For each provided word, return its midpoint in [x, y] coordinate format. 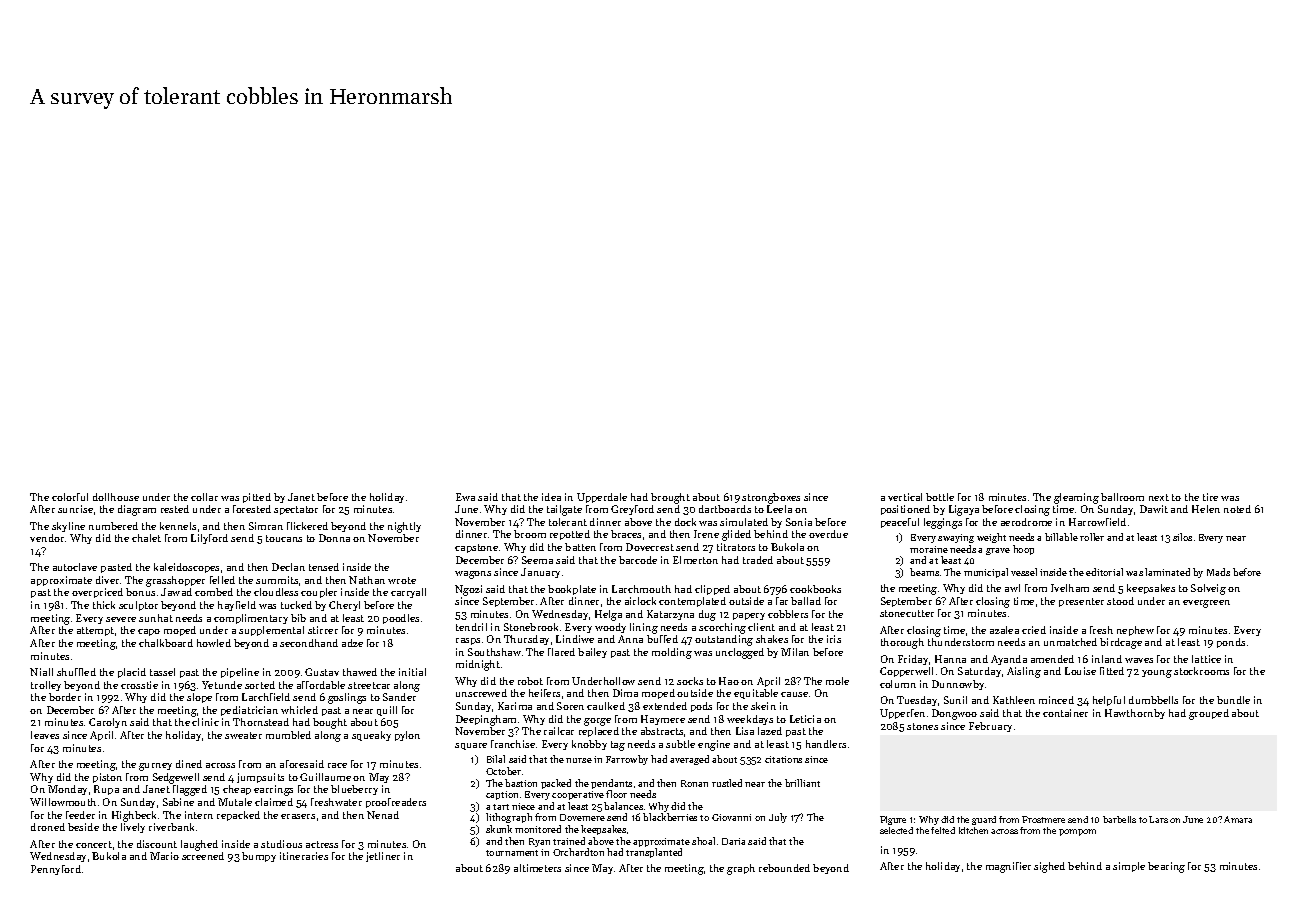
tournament [512, 853]
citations [783, 759]
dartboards [725, 509]
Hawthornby [1135, 714]
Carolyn [108, 723]
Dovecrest [650, 547]
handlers [826, 744]
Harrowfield [1097, 522]
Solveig [1208, 589]
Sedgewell [176, 778]
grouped [1209, 714]
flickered [307, 526]
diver [107, 580]
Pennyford [56, 870]
